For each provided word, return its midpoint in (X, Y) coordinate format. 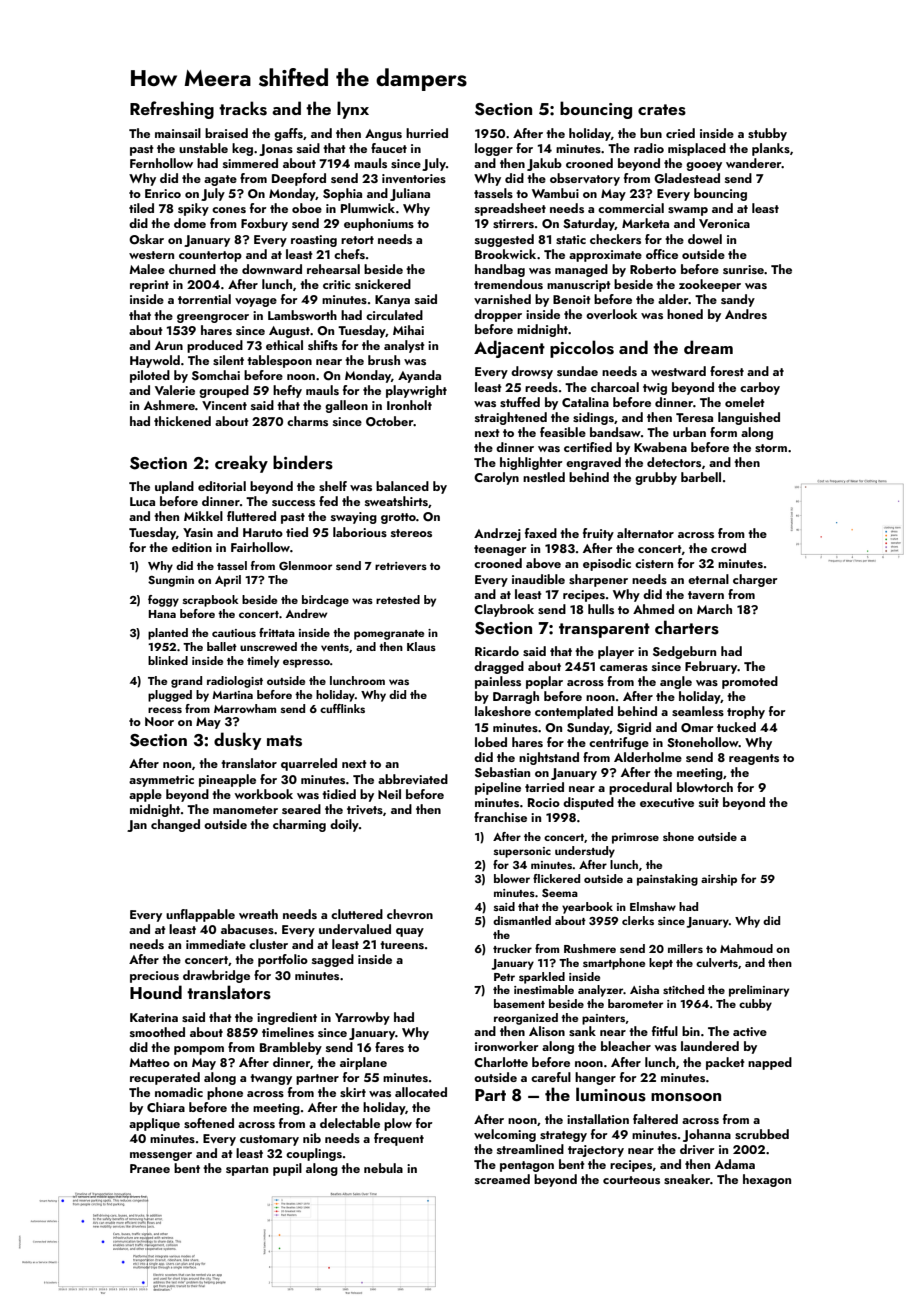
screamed (502, 1179)
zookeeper (710, 285)
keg (242, 149)
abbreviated (413, 779)
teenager (500, 550)
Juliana (410, 194)
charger (755, 580)
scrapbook (211, 601)
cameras (624, 668)
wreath (258, 914)
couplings (314, 1154)
